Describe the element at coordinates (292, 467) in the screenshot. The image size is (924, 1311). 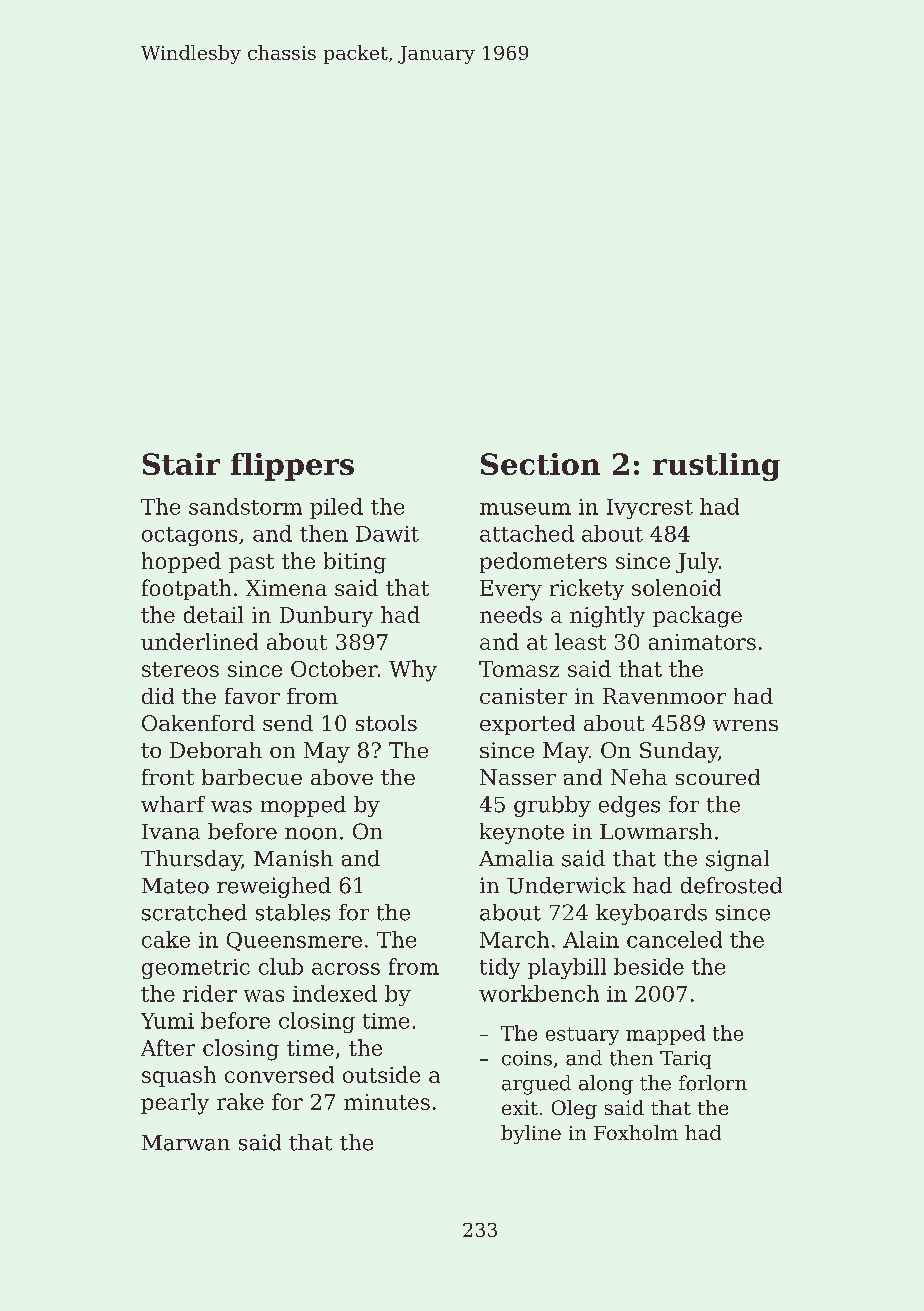
I see `flippers` at that location.
